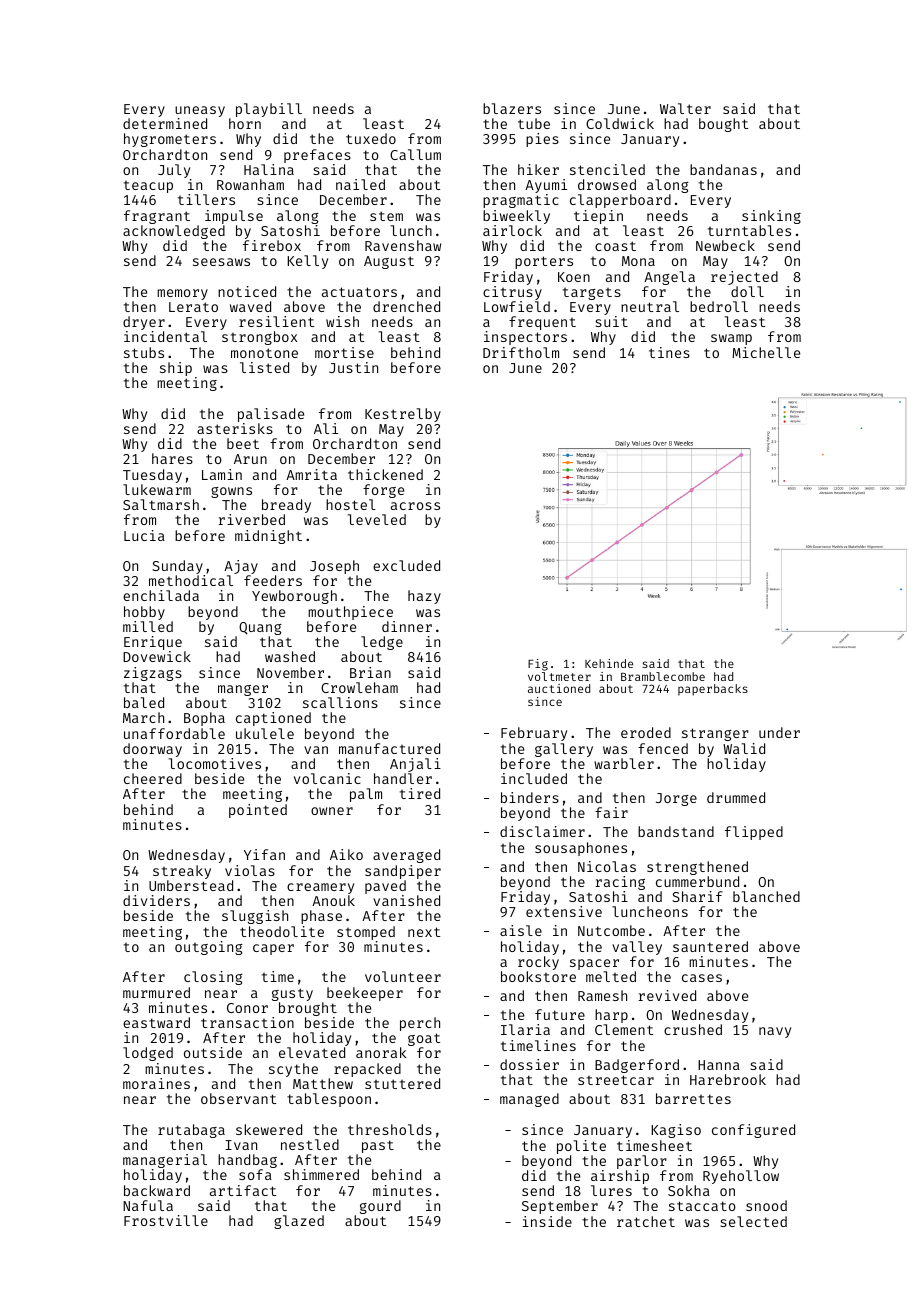 This image has height=1308, width=924. What do you see at coordinates (200, 111) in the image?
I see `uneasy` at bounding box center [200, 111].
